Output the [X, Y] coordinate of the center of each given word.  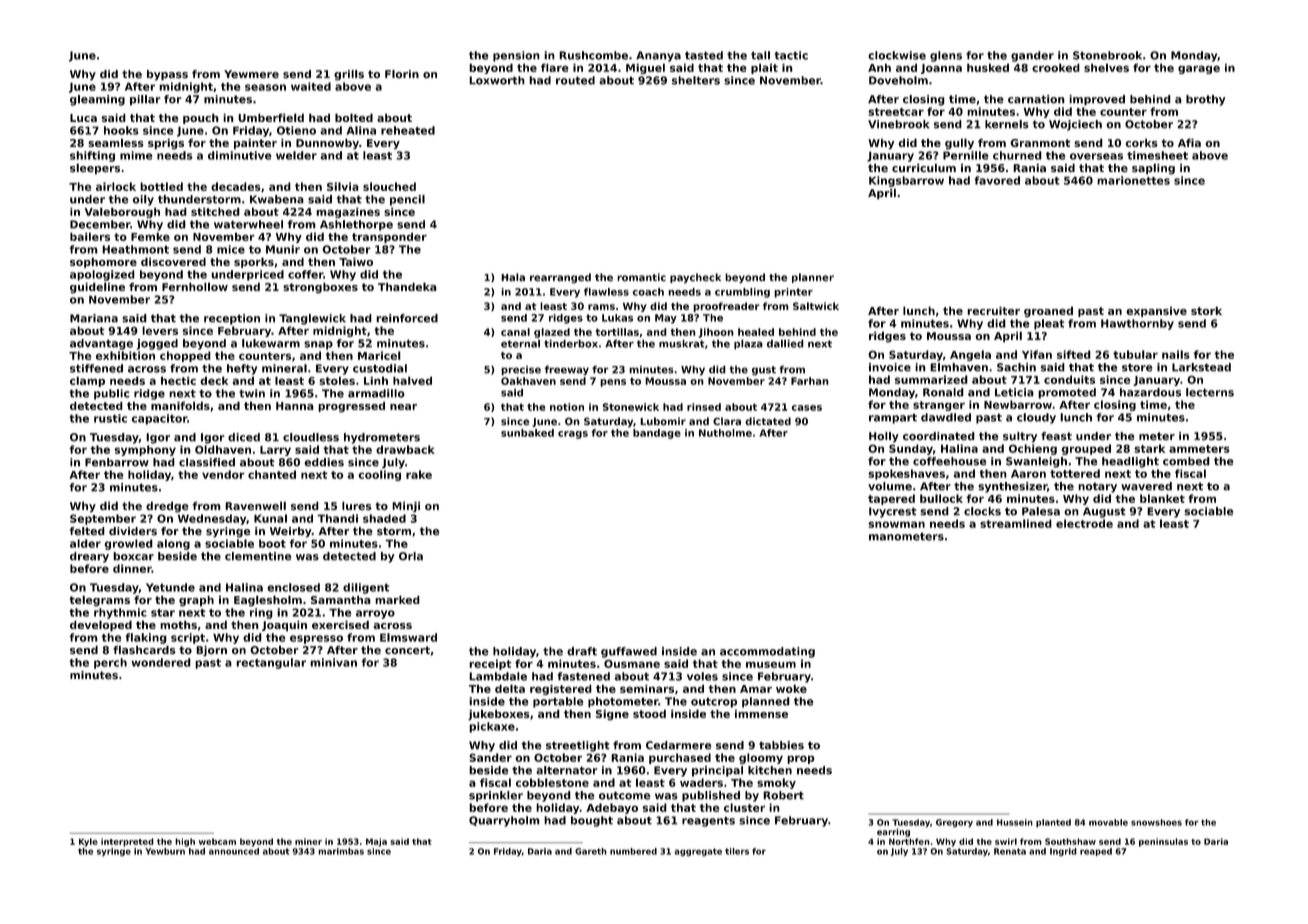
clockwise [897, 55]
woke [791, 688]
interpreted [127, 842]
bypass [167, 75]
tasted [704, 55]
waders [701, 782]
